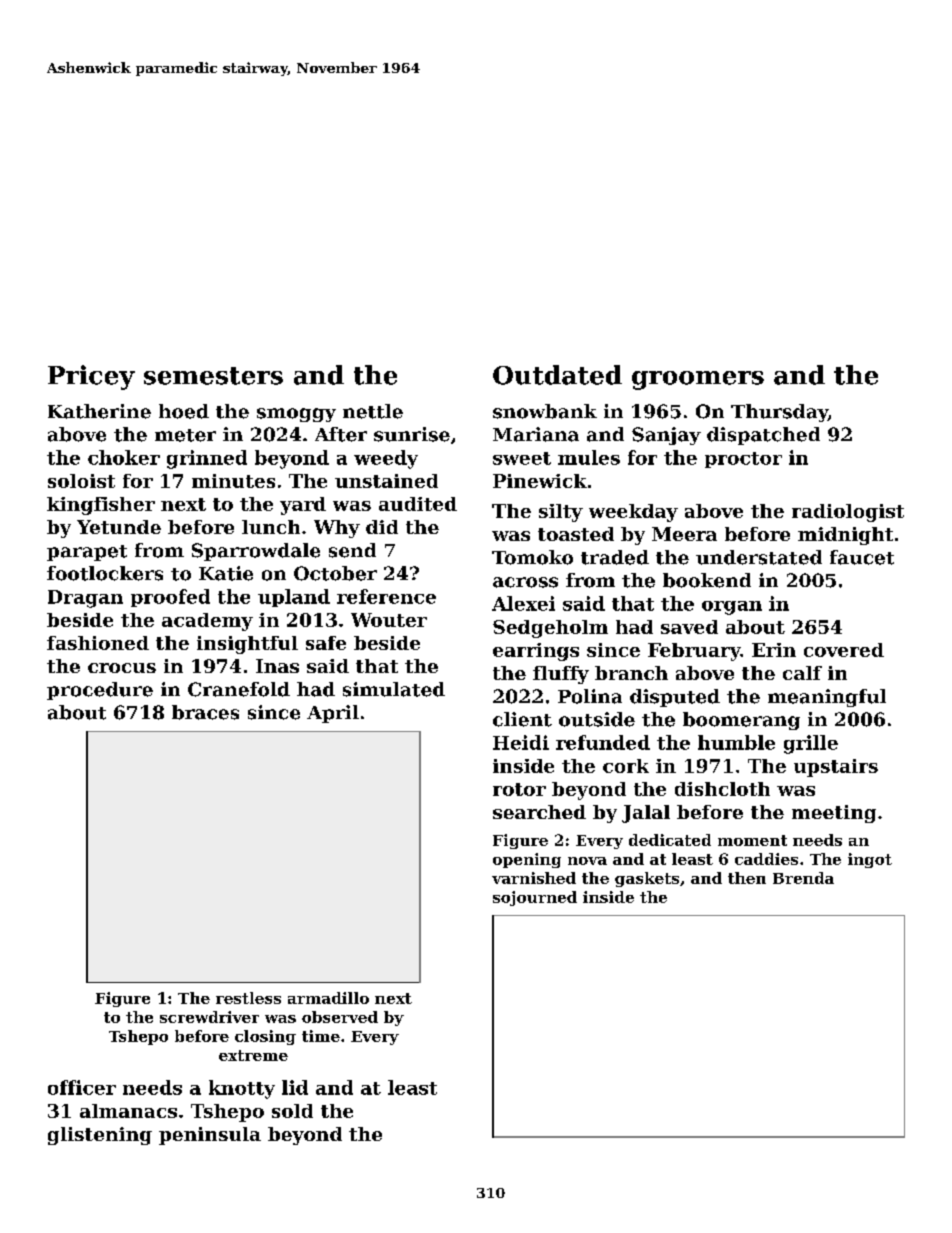 The width and height of the screenshot is (952, 1233). Describe the element at coordinates (827, 698) in the screenshot. I see `meaningful` at that location.
